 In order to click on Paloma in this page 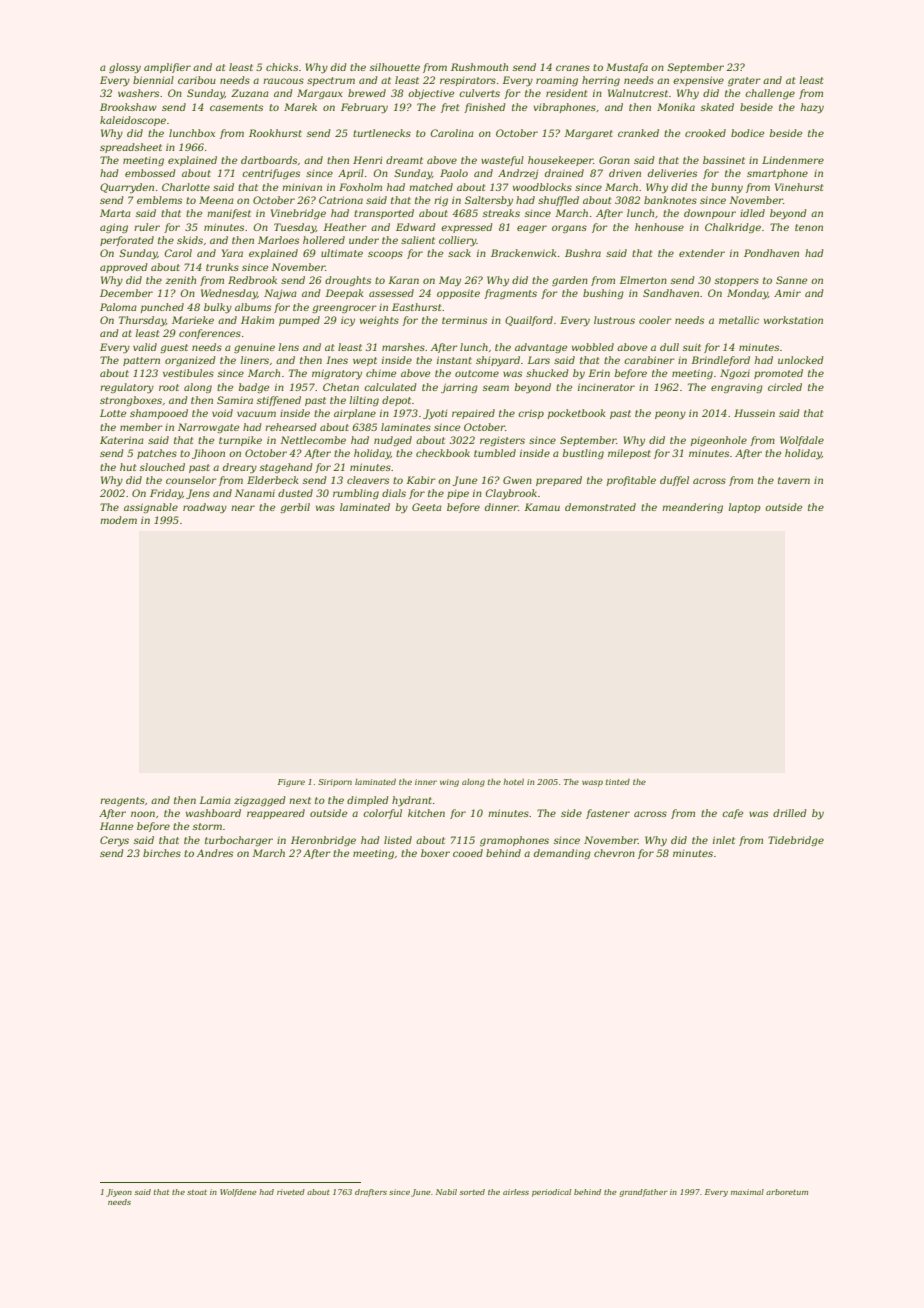, I will do `click(118, 307)`.
